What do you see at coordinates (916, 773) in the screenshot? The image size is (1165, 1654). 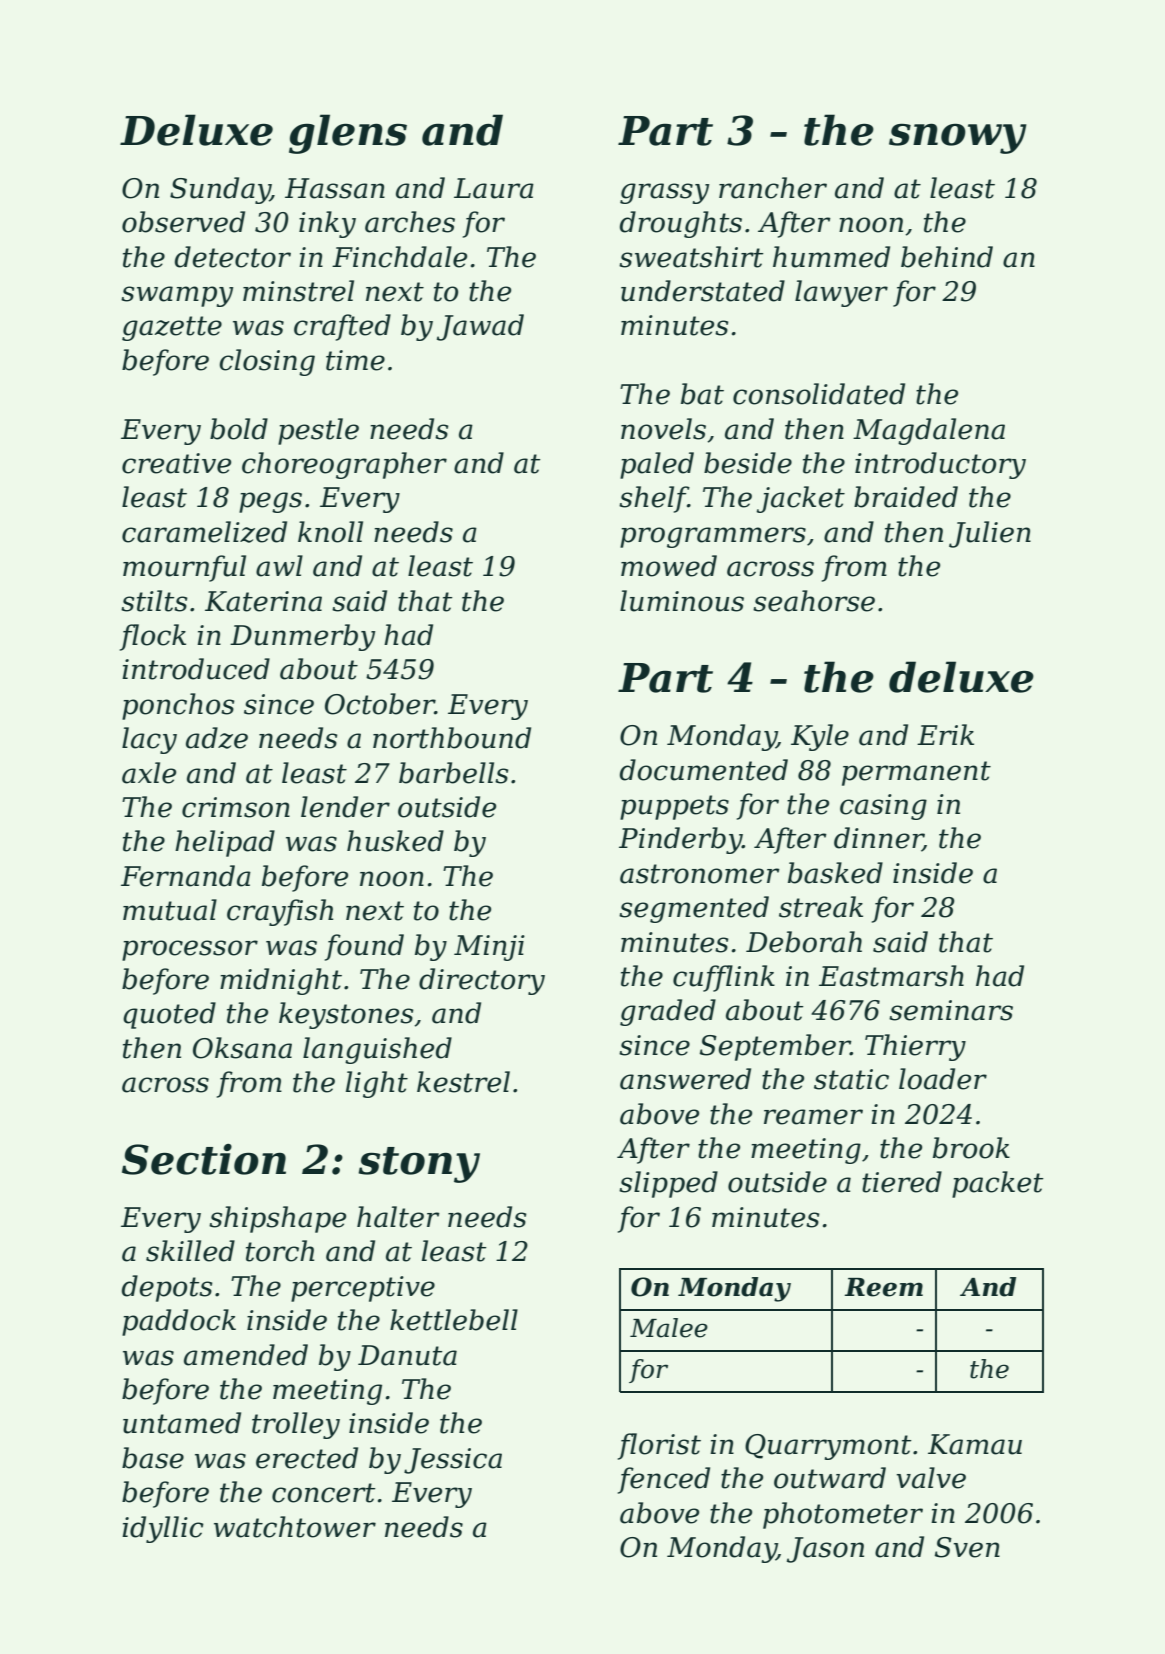 I see `permanent` at bounding box center [916, 773].
